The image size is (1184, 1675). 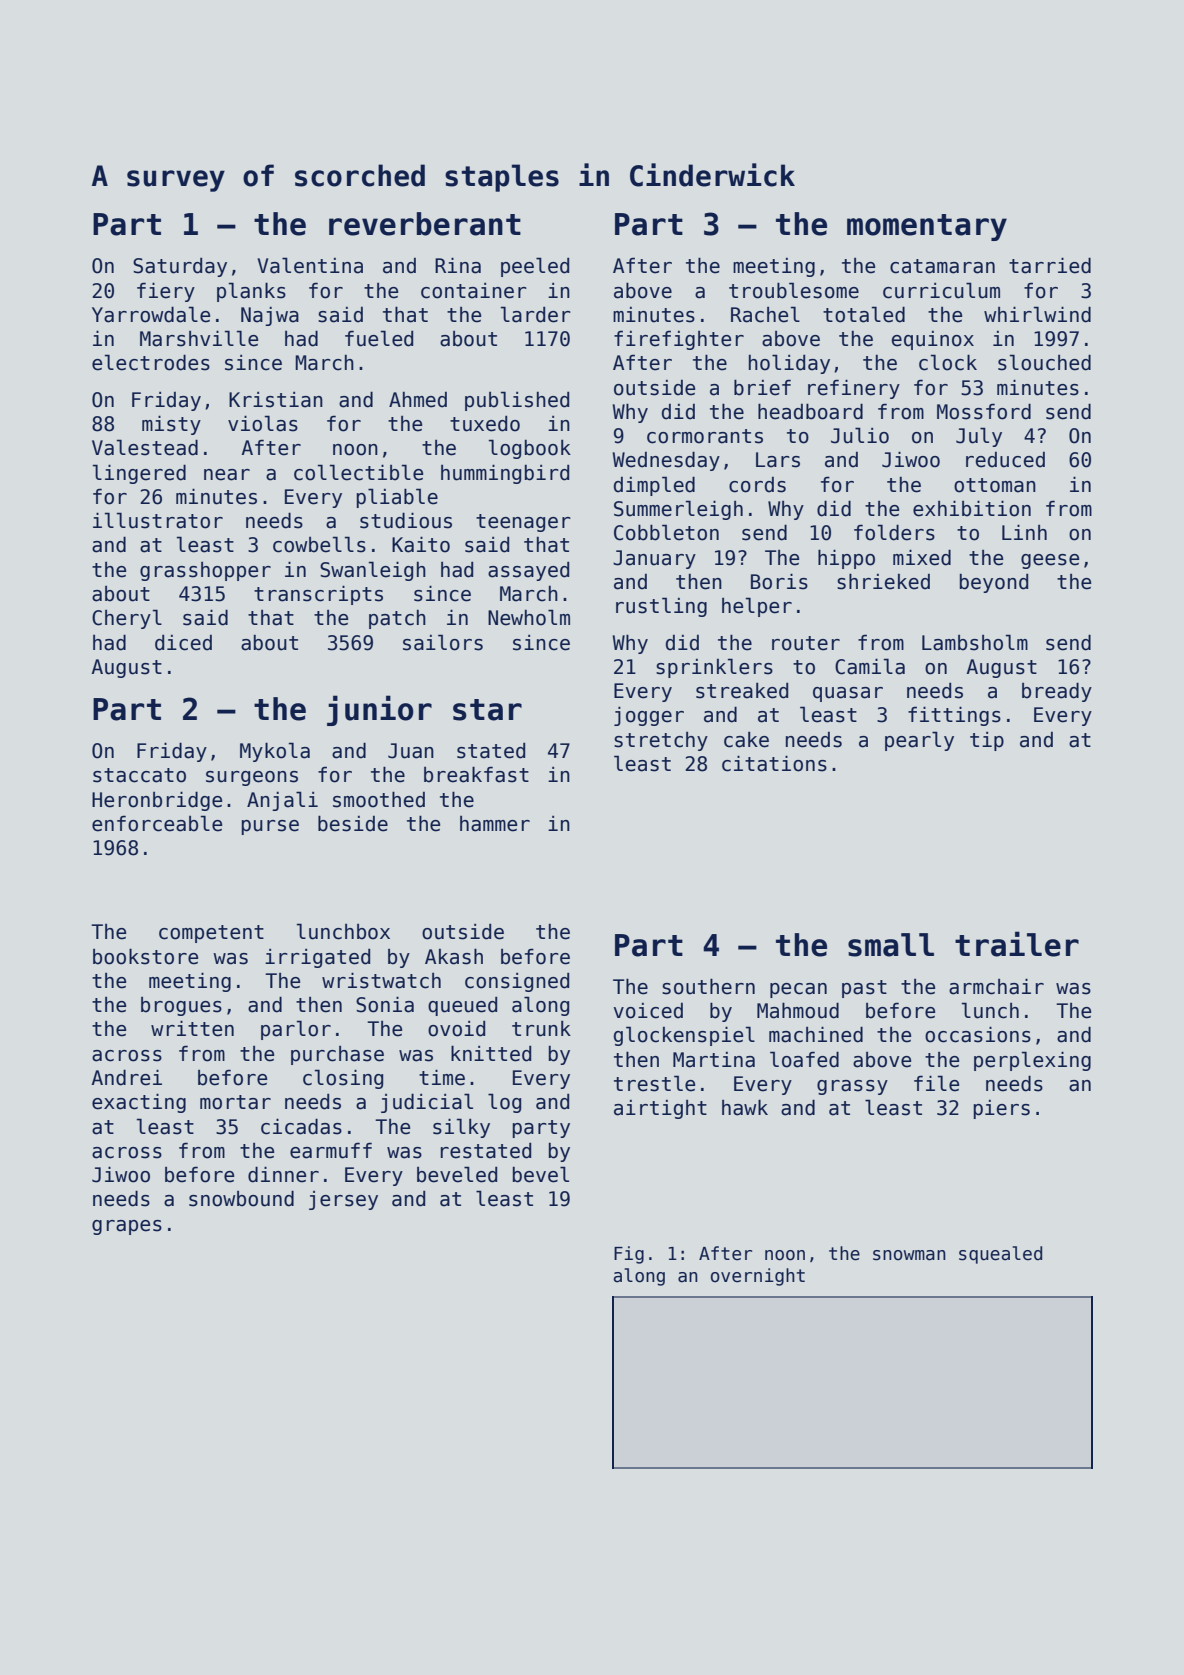 What do you see at coordinates (972, 508) in the document?
I see `exhibition` at bounding box center [972, 508].
